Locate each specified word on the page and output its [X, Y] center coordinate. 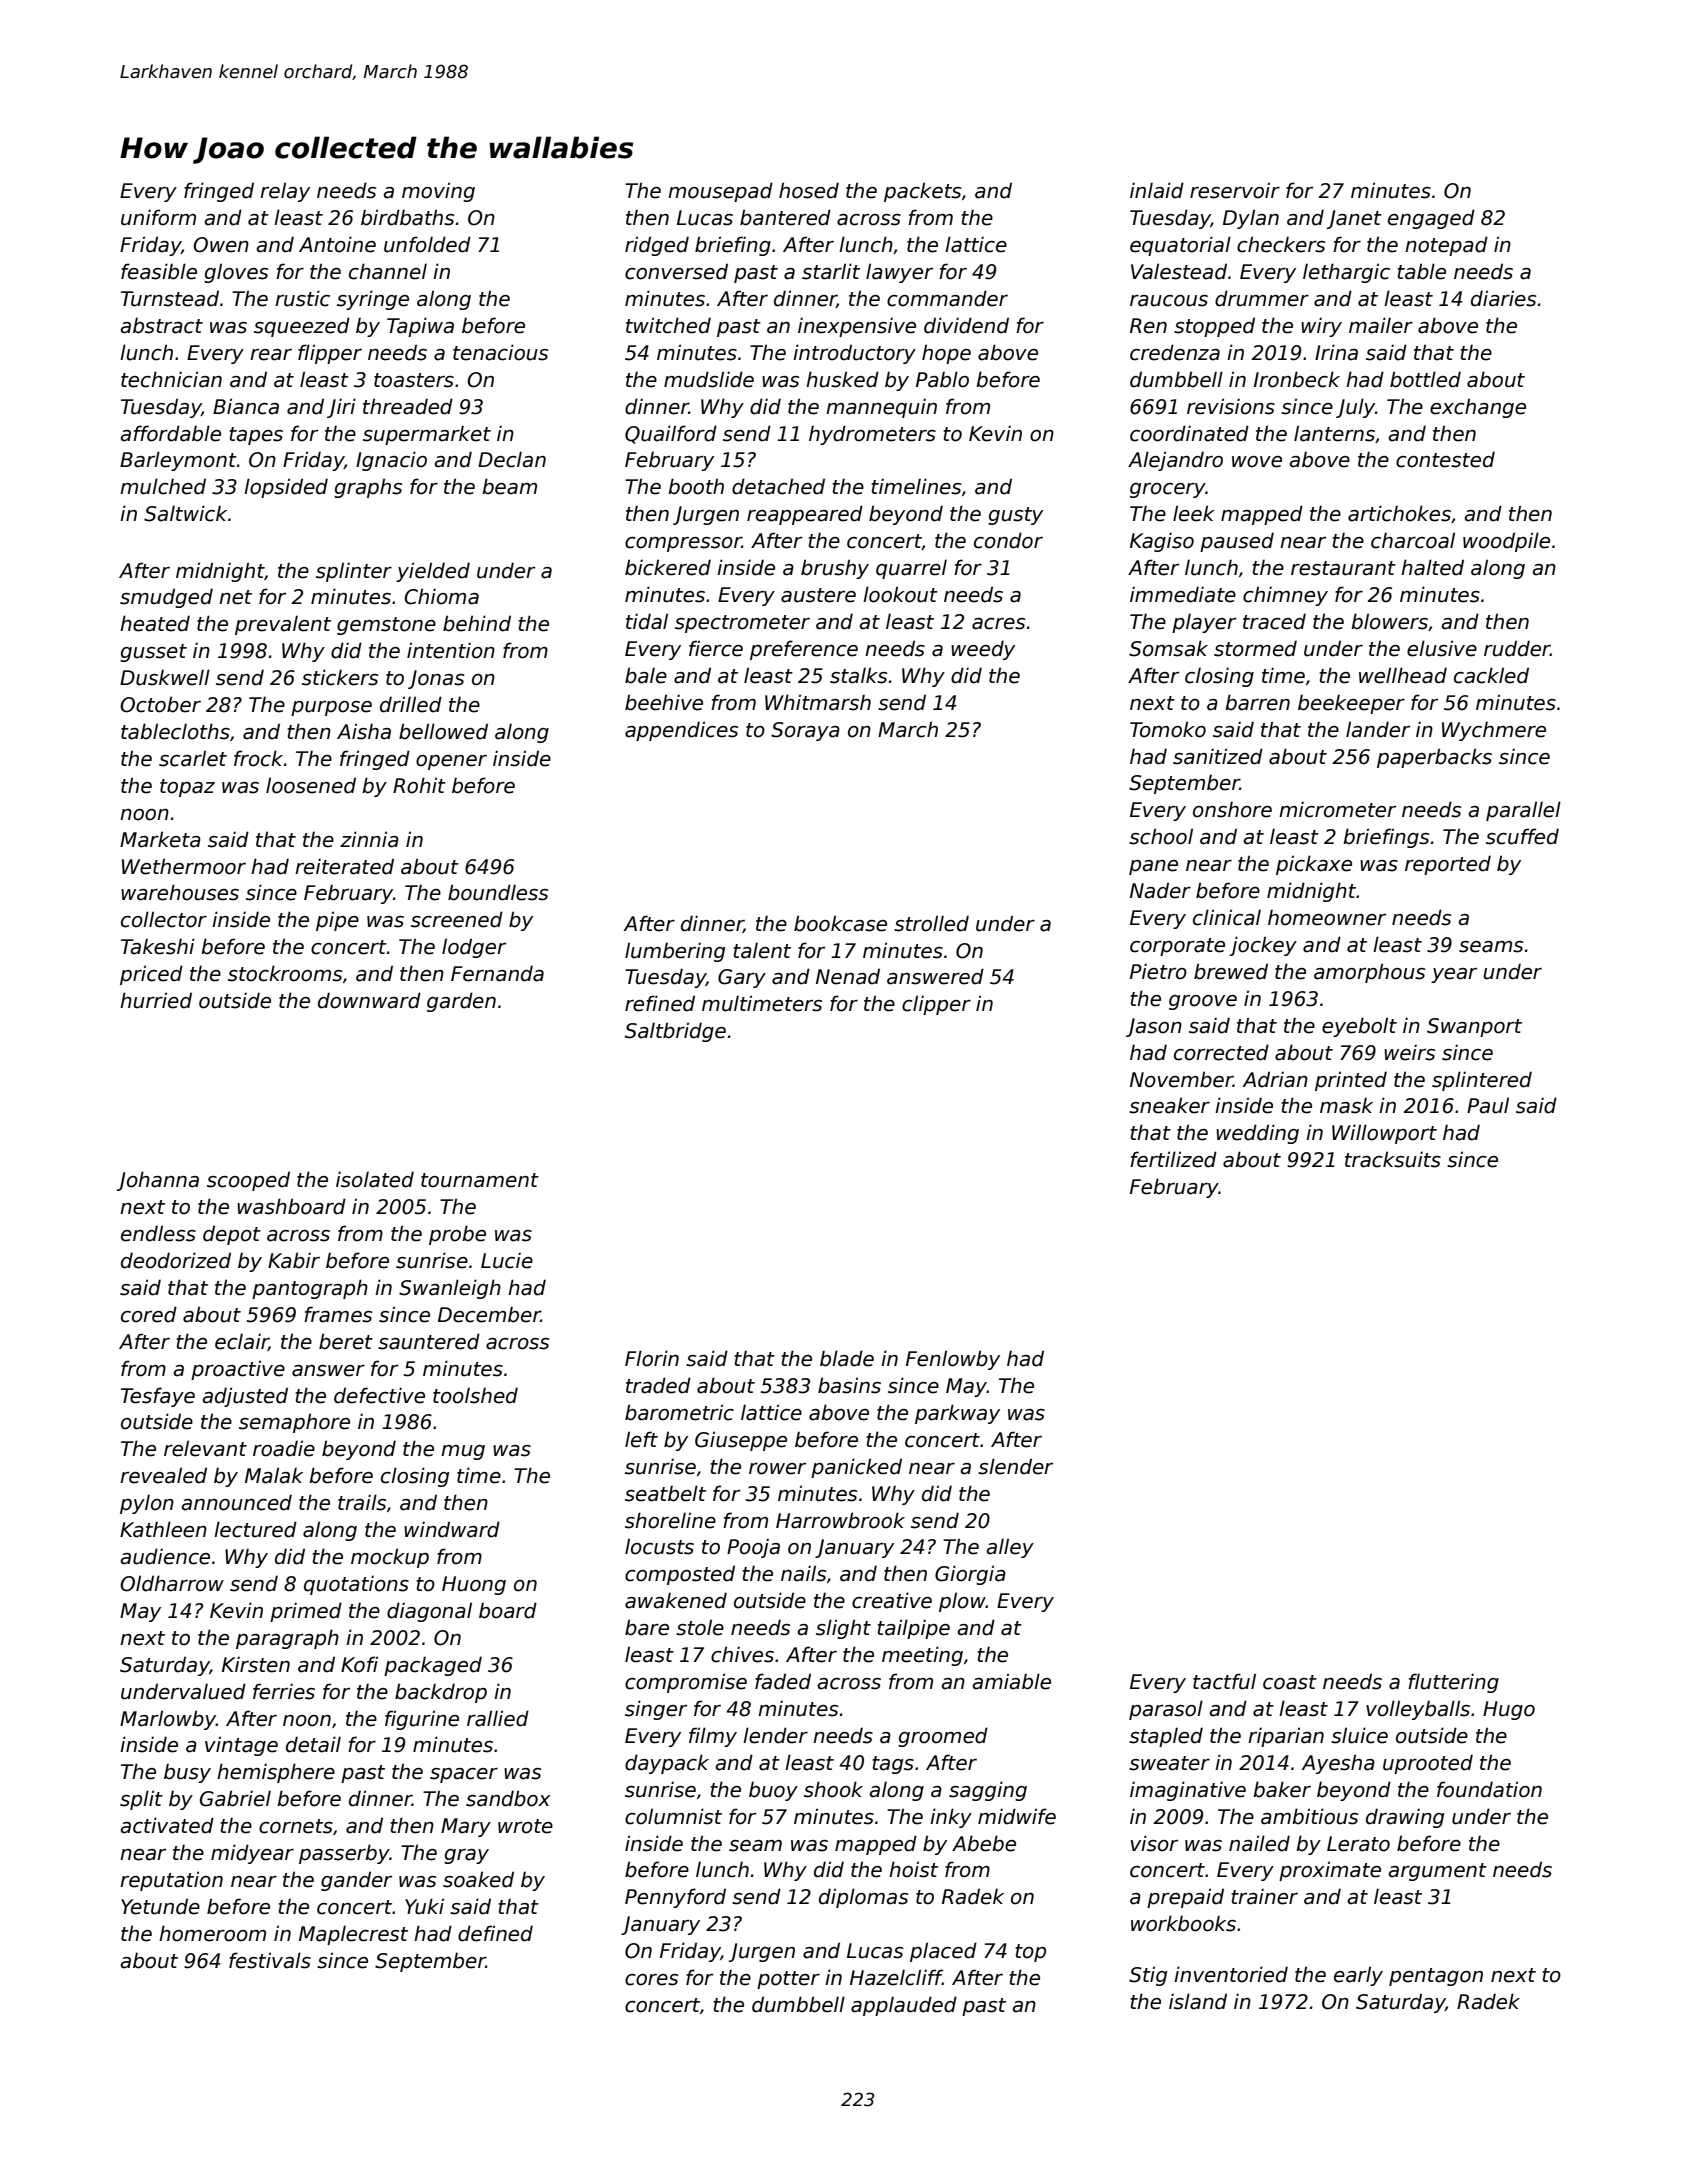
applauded [904, 2006]
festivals [270, 1960]
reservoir [1235, 190]
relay [285, 192]
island [1198, 2001]
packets [922, 192]
